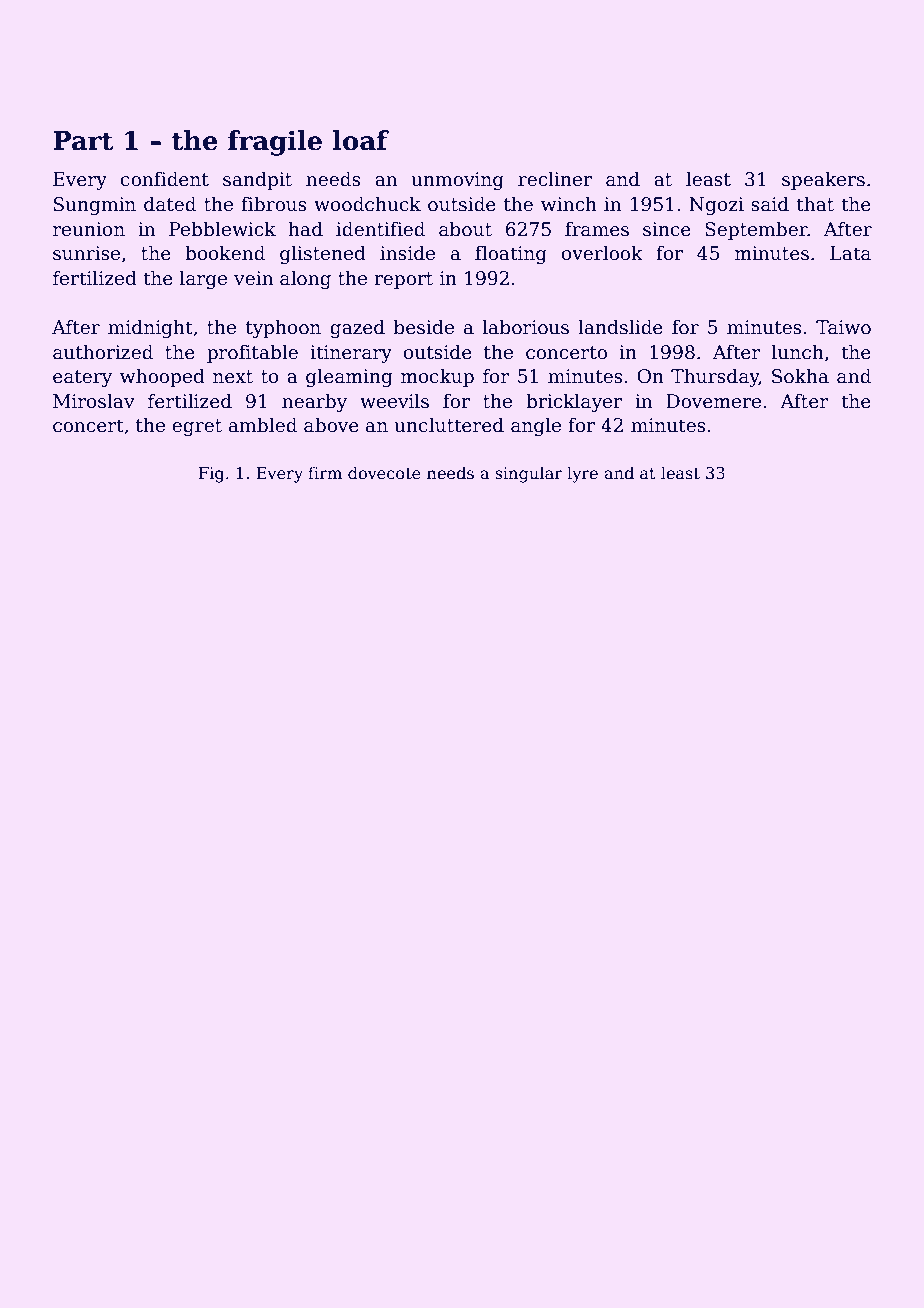  I want to click on Part, so click(83, 141).
